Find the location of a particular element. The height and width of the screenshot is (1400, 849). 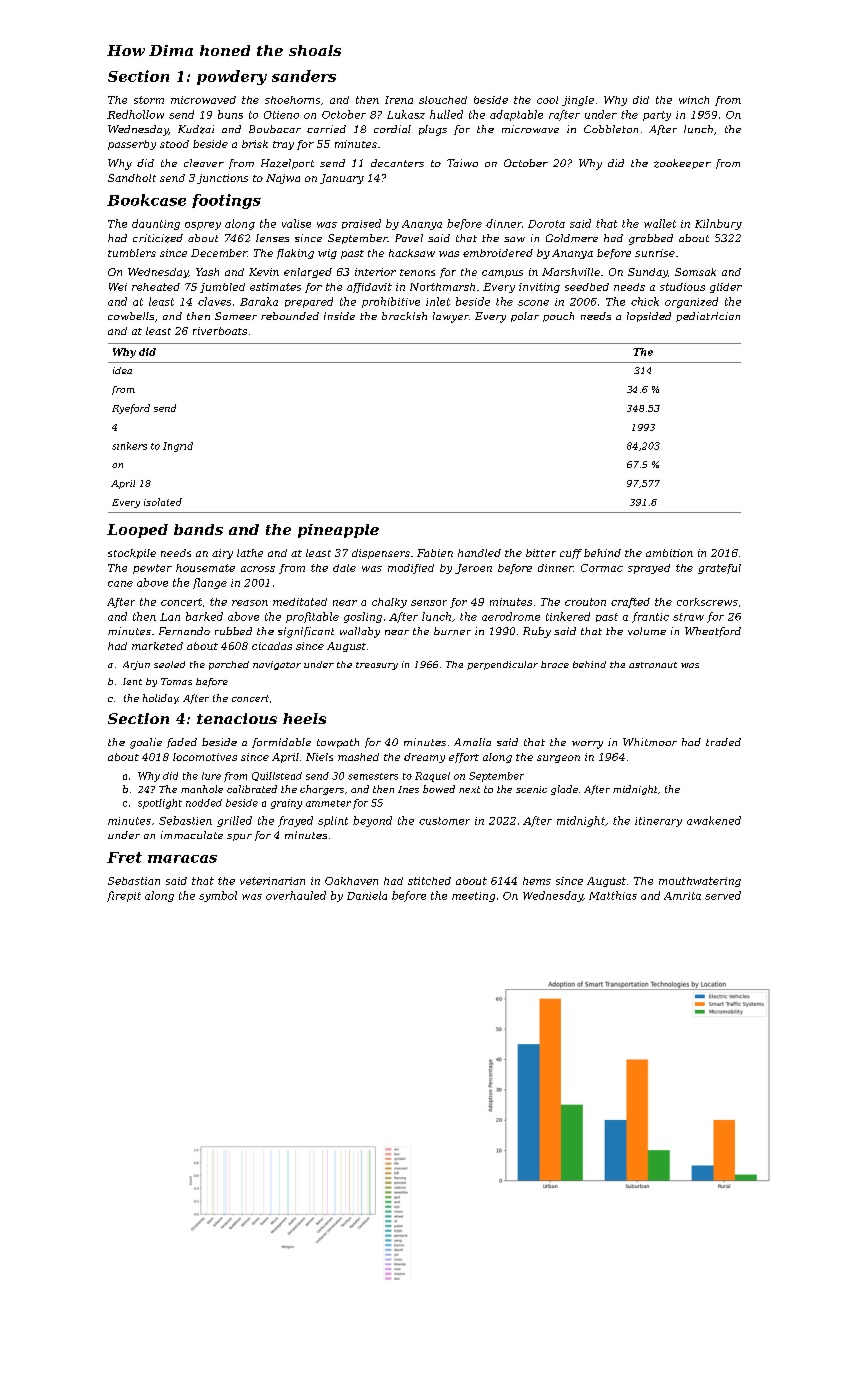

sanders is located at coordinates (304, 76).
